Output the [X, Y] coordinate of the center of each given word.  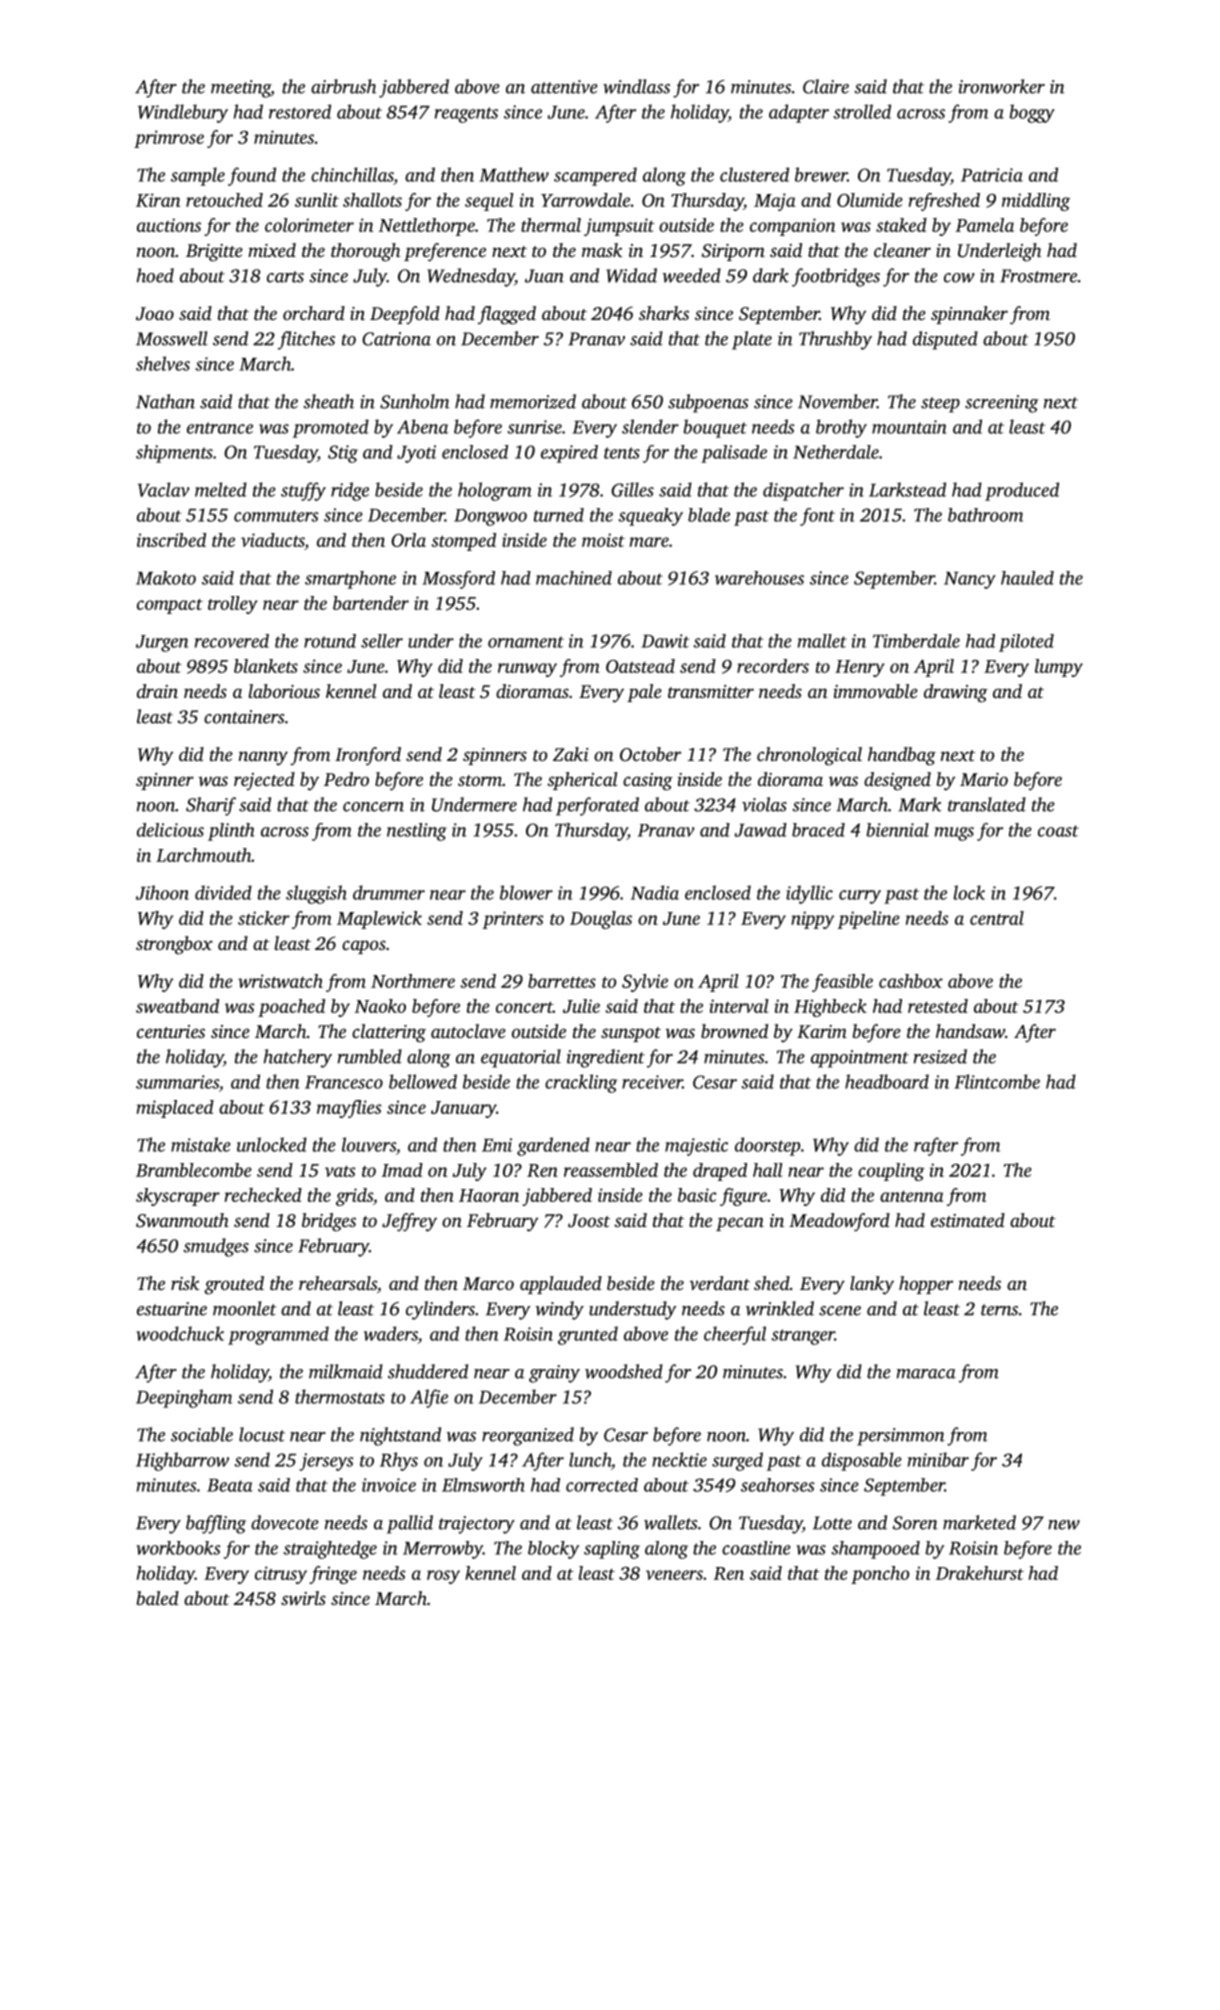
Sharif [211, 806]
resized [940, 1056]
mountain [909, 427]
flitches [306, 340]
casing [648, 782]
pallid [410, 1524]
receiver [652, 1082]
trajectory [477, 1525]
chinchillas [352, 174]
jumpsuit [619, 227]
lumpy [1059, 668]
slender [650, 426]
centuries [171, 1031]
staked [901, 225]
